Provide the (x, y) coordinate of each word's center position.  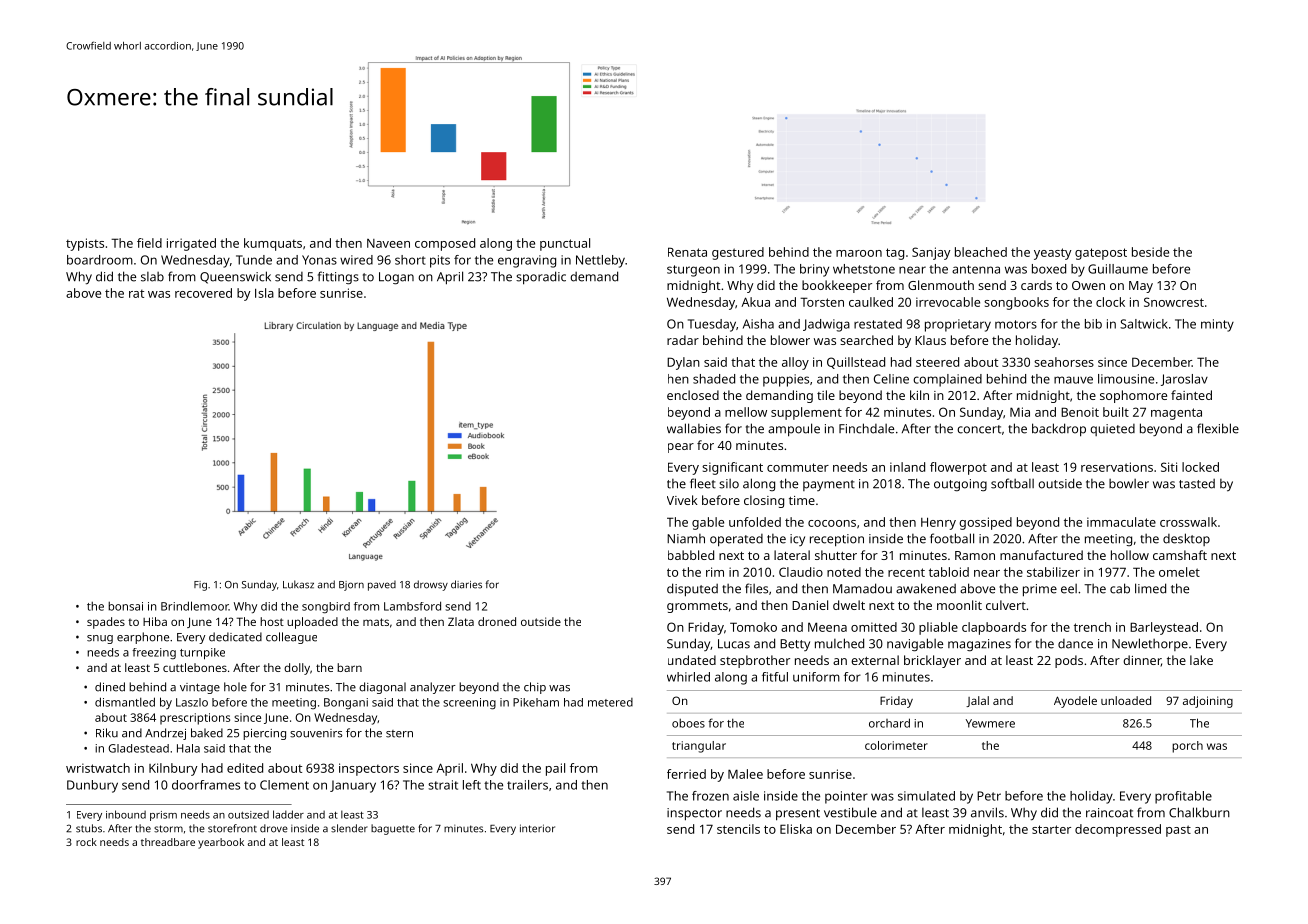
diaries (466, 584)
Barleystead (1164, 628)
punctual (565, 244)
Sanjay (931, 253)
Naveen (388, 243)
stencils (738, 829)
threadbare (168, 842)
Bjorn (351, 586)
